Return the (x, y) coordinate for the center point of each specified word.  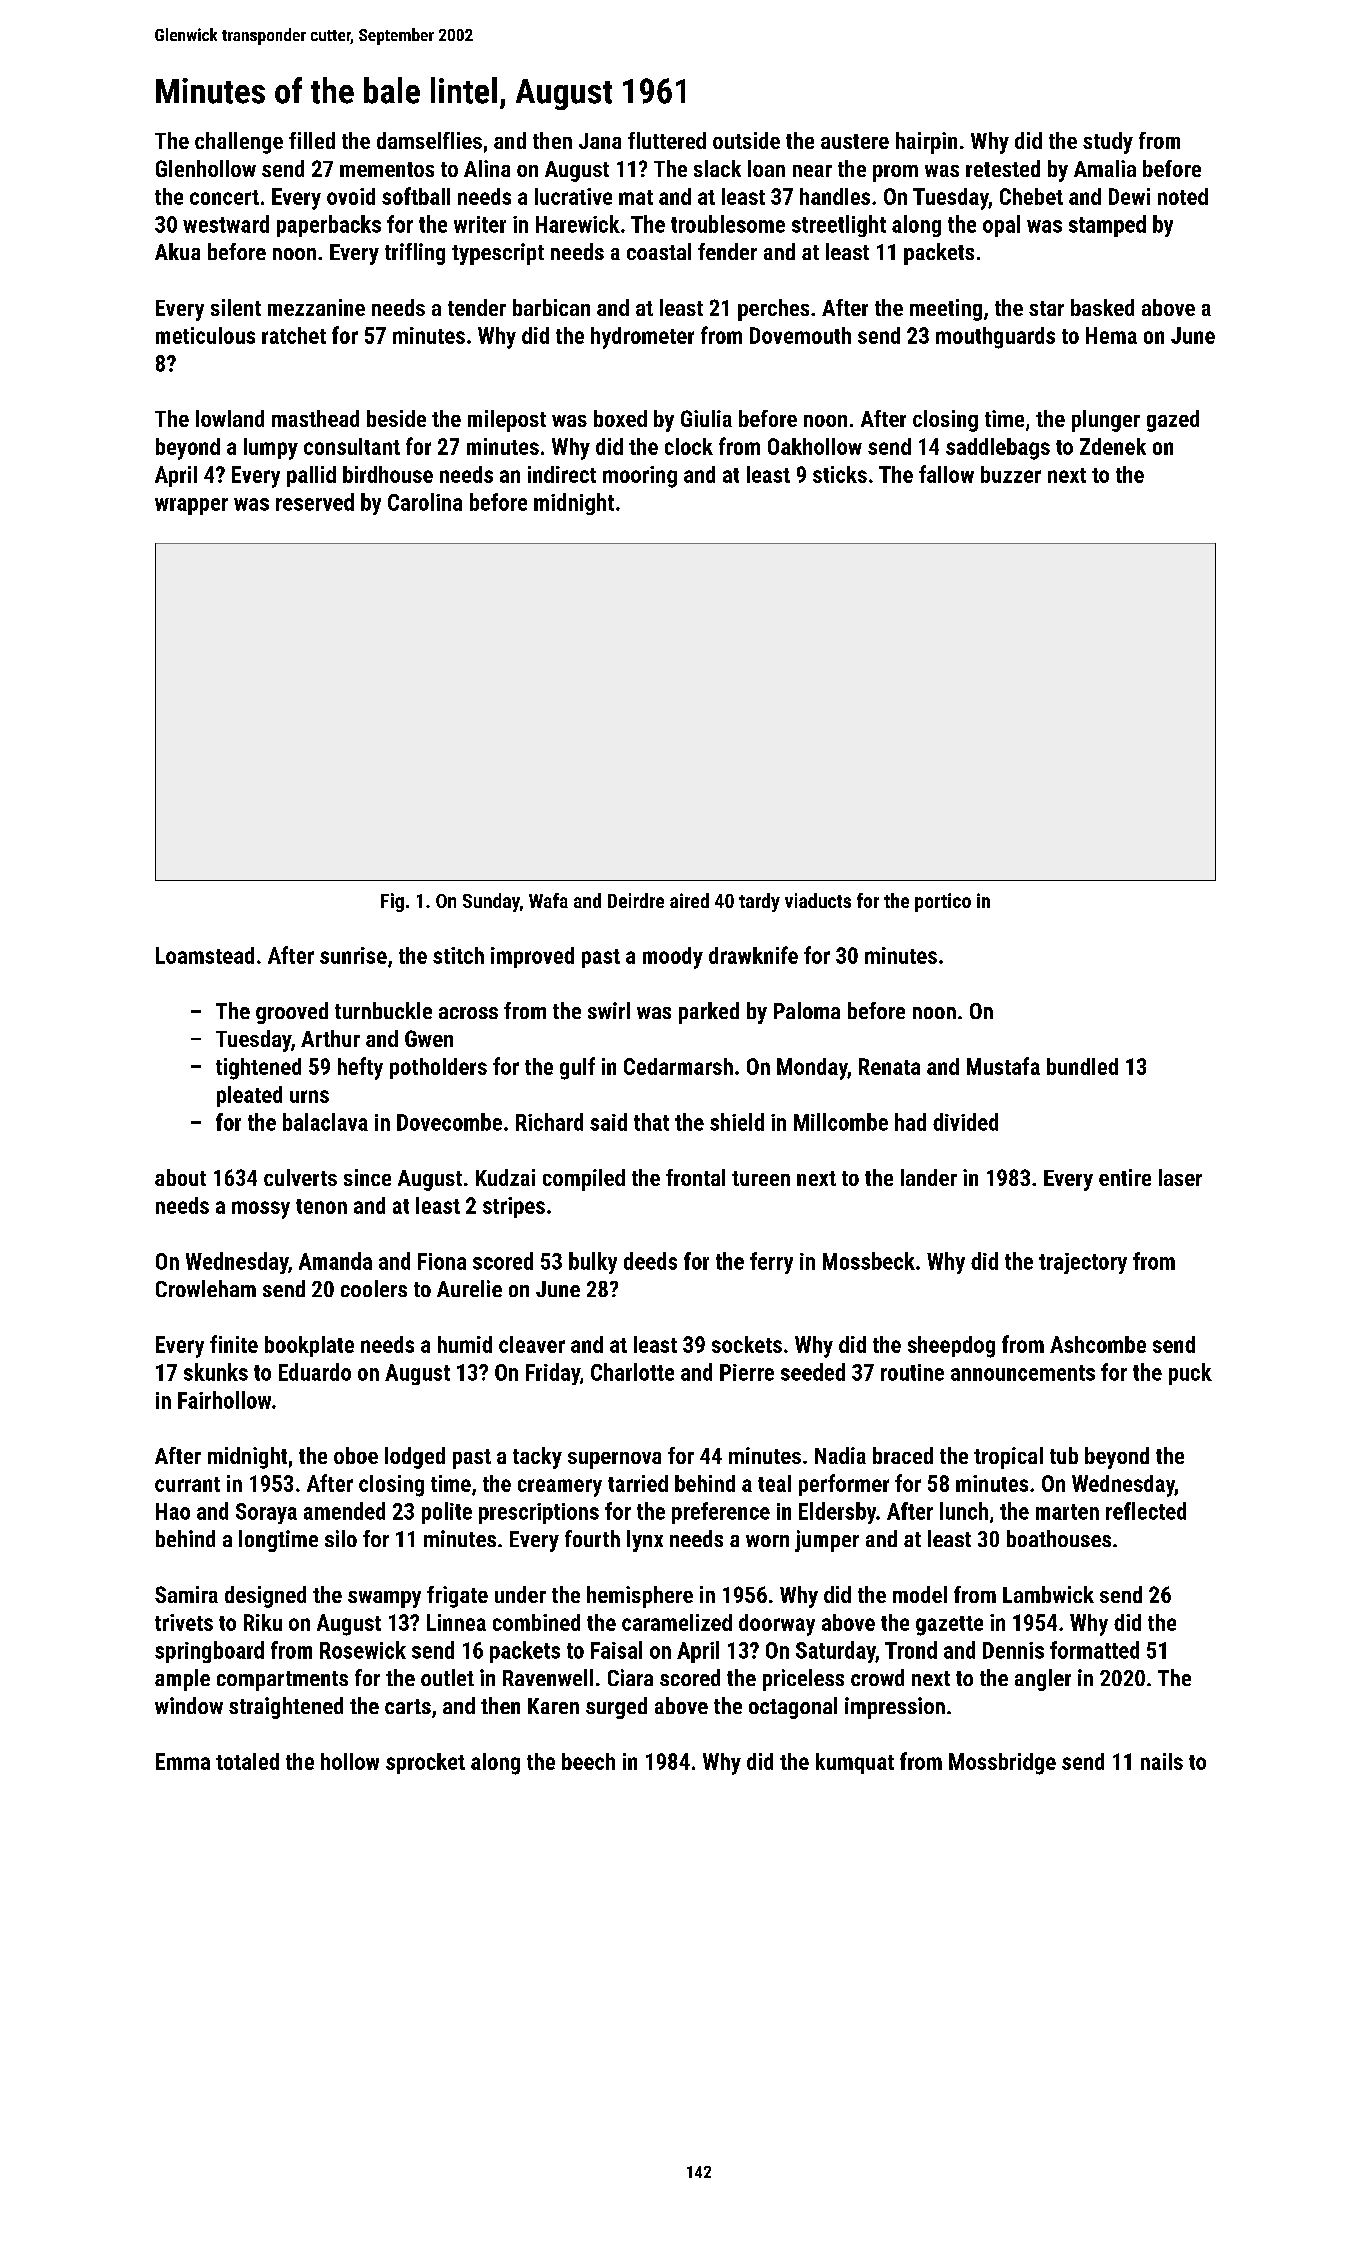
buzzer (1011, 474)
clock (689, 446)
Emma (183, 1761)
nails (1162, 1761)
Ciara (630, 1677)
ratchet (294, 335)
